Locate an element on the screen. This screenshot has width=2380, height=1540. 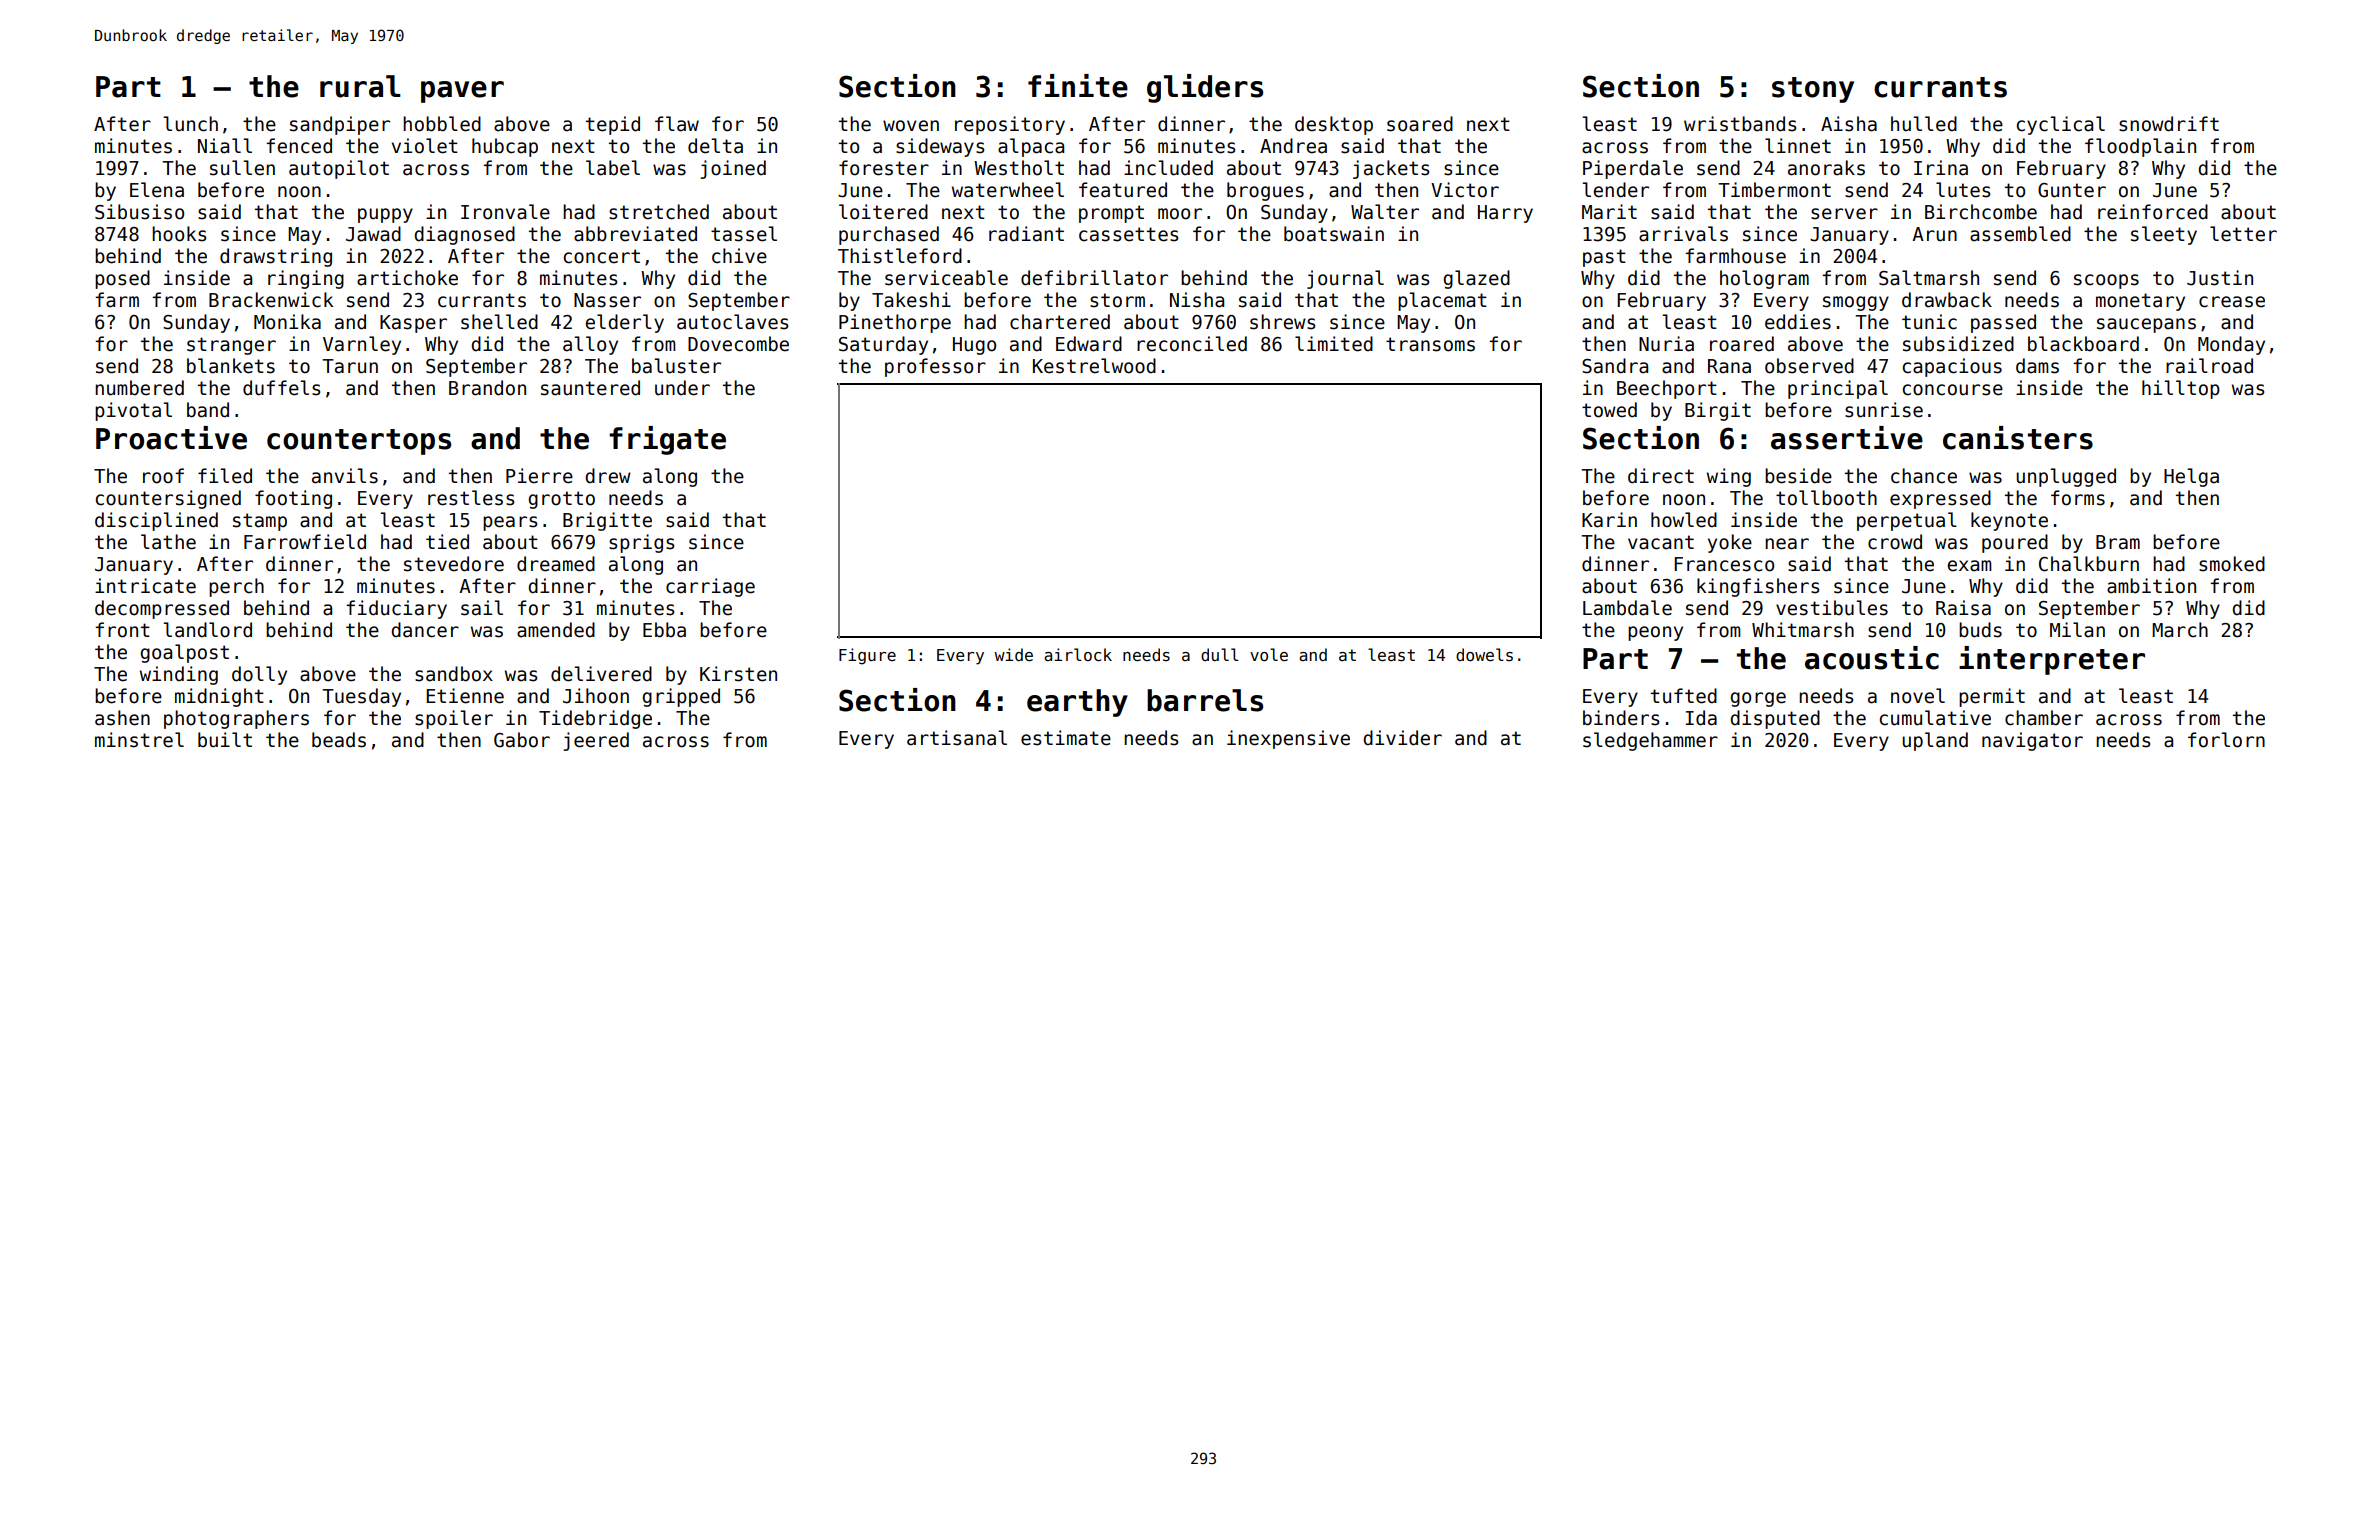
hobbled is located at coordinates (442, 124).
